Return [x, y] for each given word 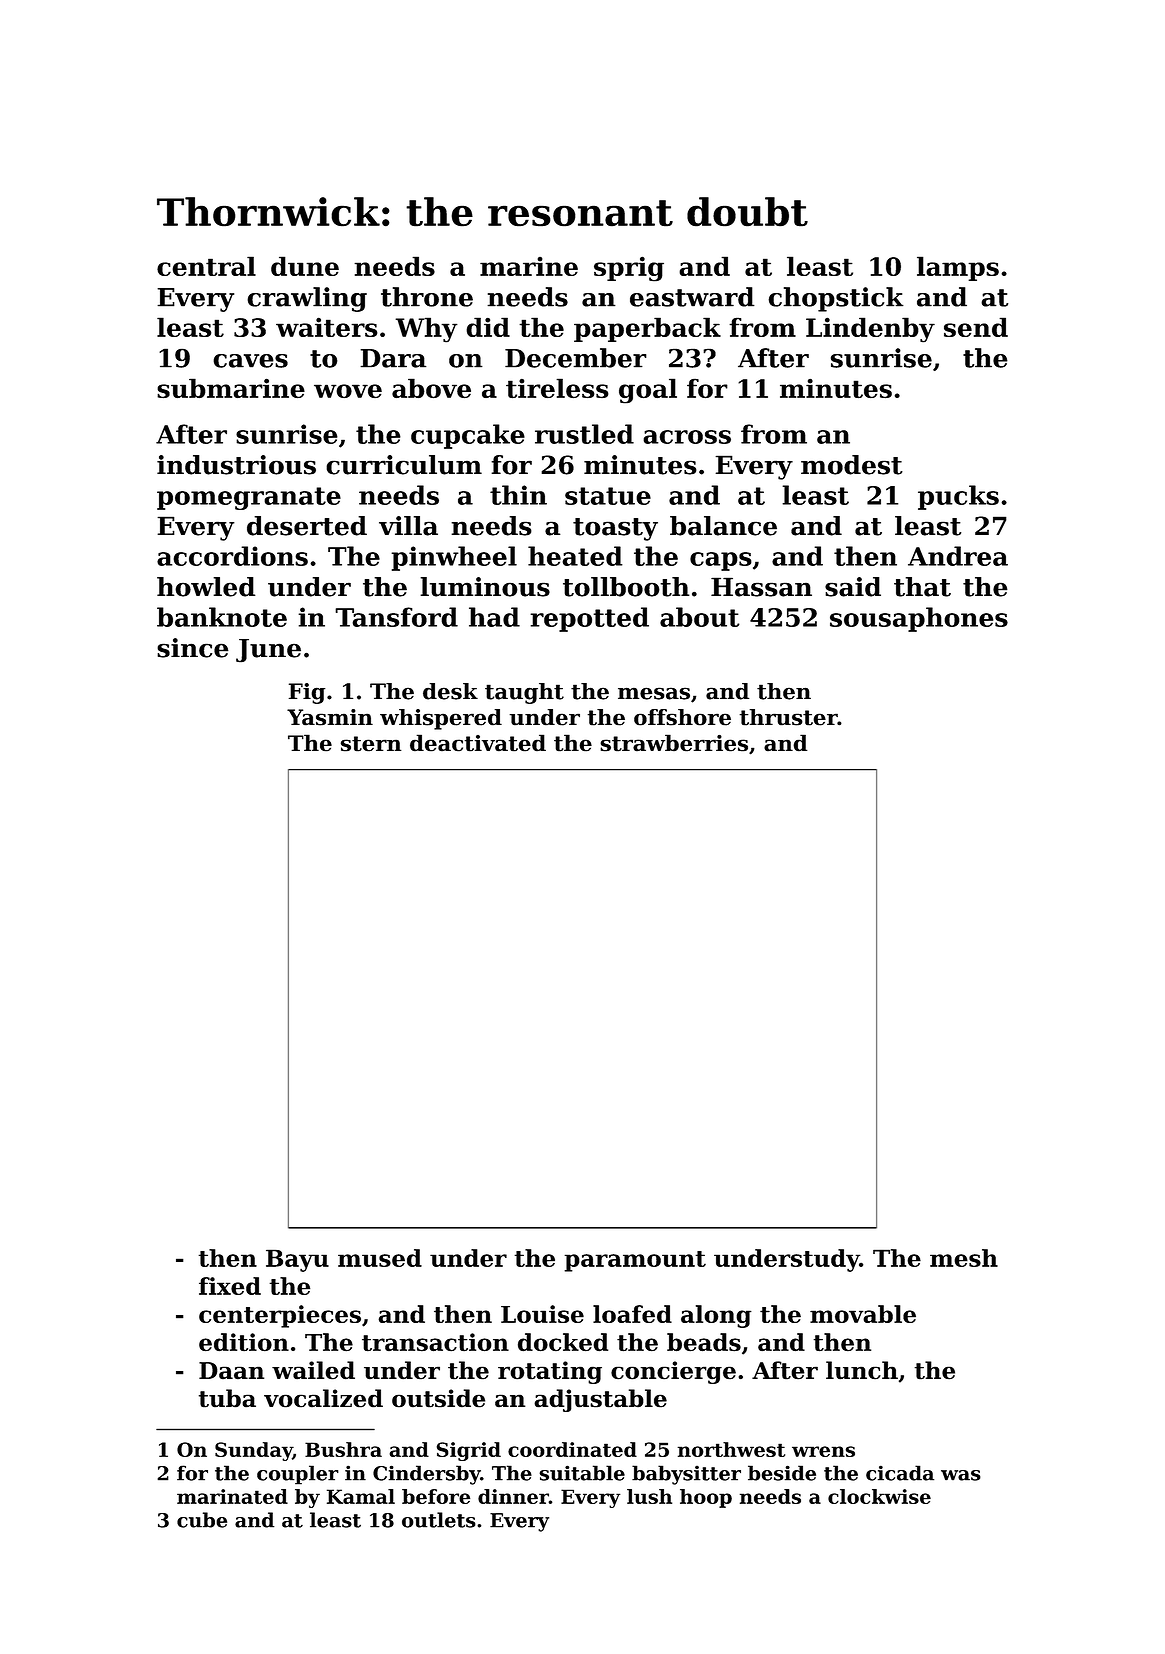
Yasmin [330, 717]
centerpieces [280, 1316]
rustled [584, 434]
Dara [393, 358]
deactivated [478, 743]
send [976, 327]
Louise [542, 1314]
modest [852, 465]
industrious [236, 465]
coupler [298, 1475]
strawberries [674, 743]
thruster [788, 717]
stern [371, 744]
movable [863, 1314]
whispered [441, 719]
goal [648, 391]
